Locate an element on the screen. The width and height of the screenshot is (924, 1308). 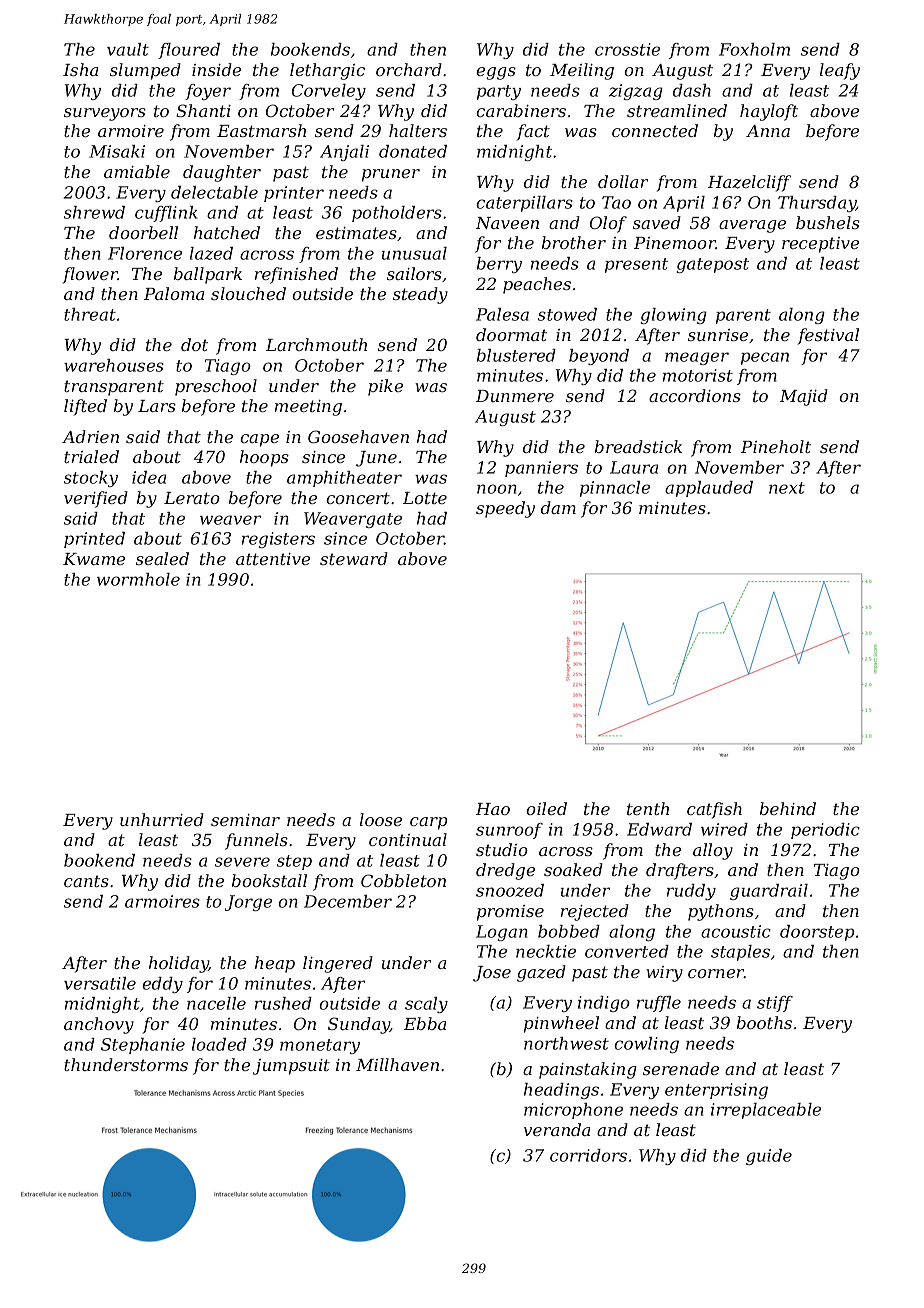
connected is located at coordinates (655, 130).
